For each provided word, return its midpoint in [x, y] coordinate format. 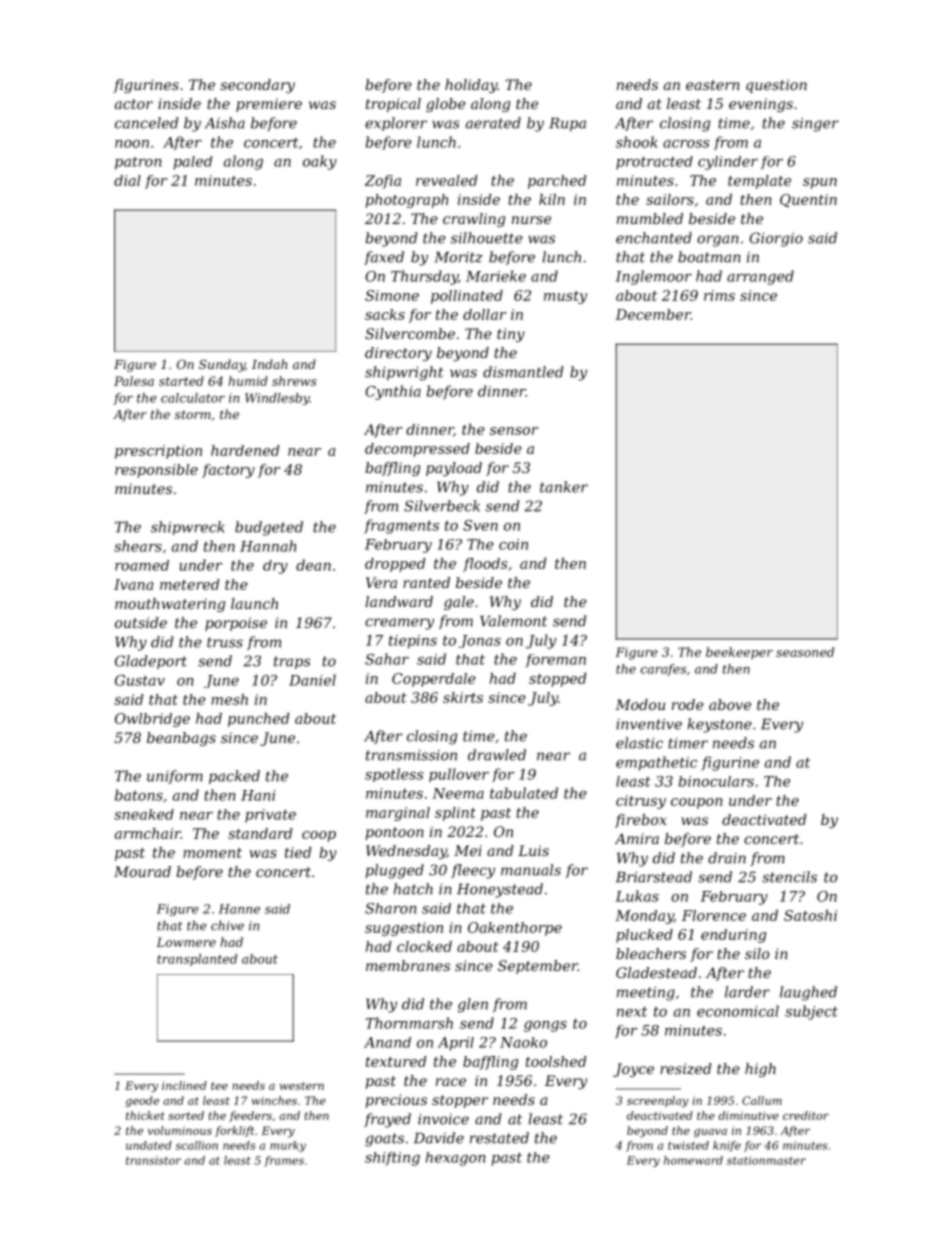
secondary [257, 86]
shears [138, 546]
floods [485, 565]
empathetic [656, 763]
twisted [688, 1145]
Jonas [480, 641]
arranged [760, 277]
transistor [153, 1160]
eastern [713, 85]
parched [557, 182]
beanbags [181, 739]
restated [499, 1138]
